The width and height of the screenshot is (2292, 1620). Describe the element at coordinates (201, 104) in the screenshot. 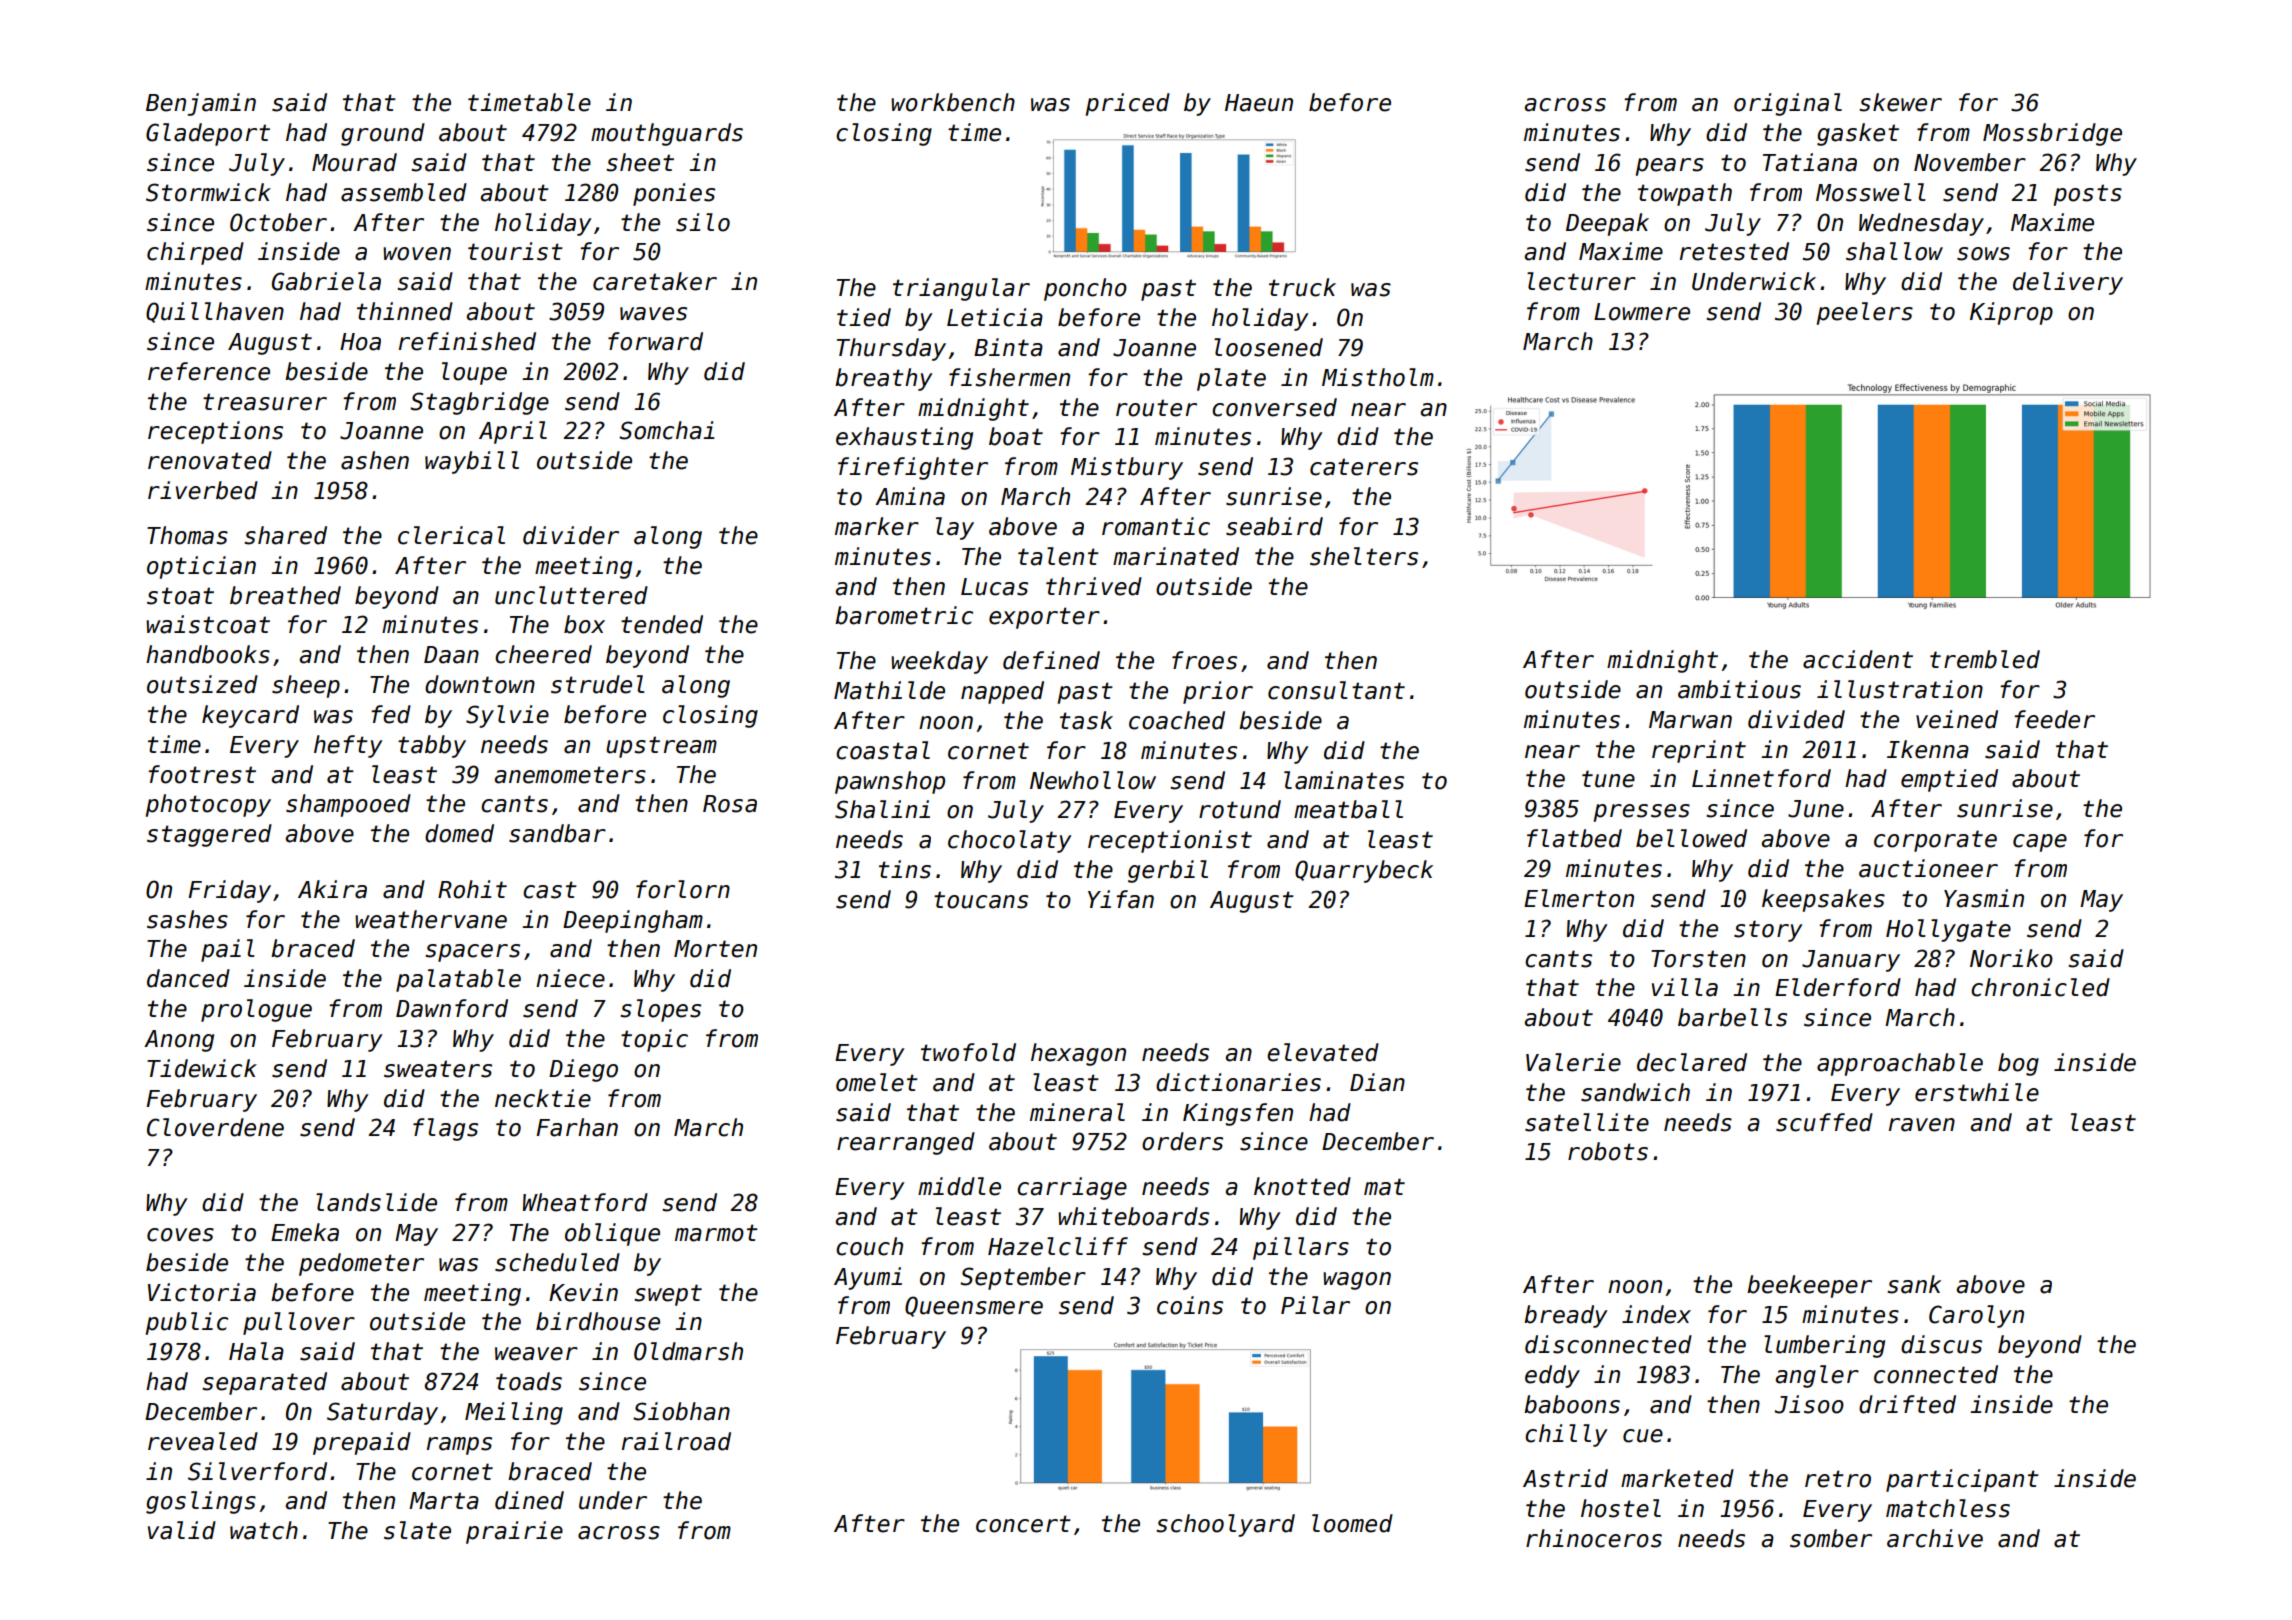

I see `Benjamin` at that location.
